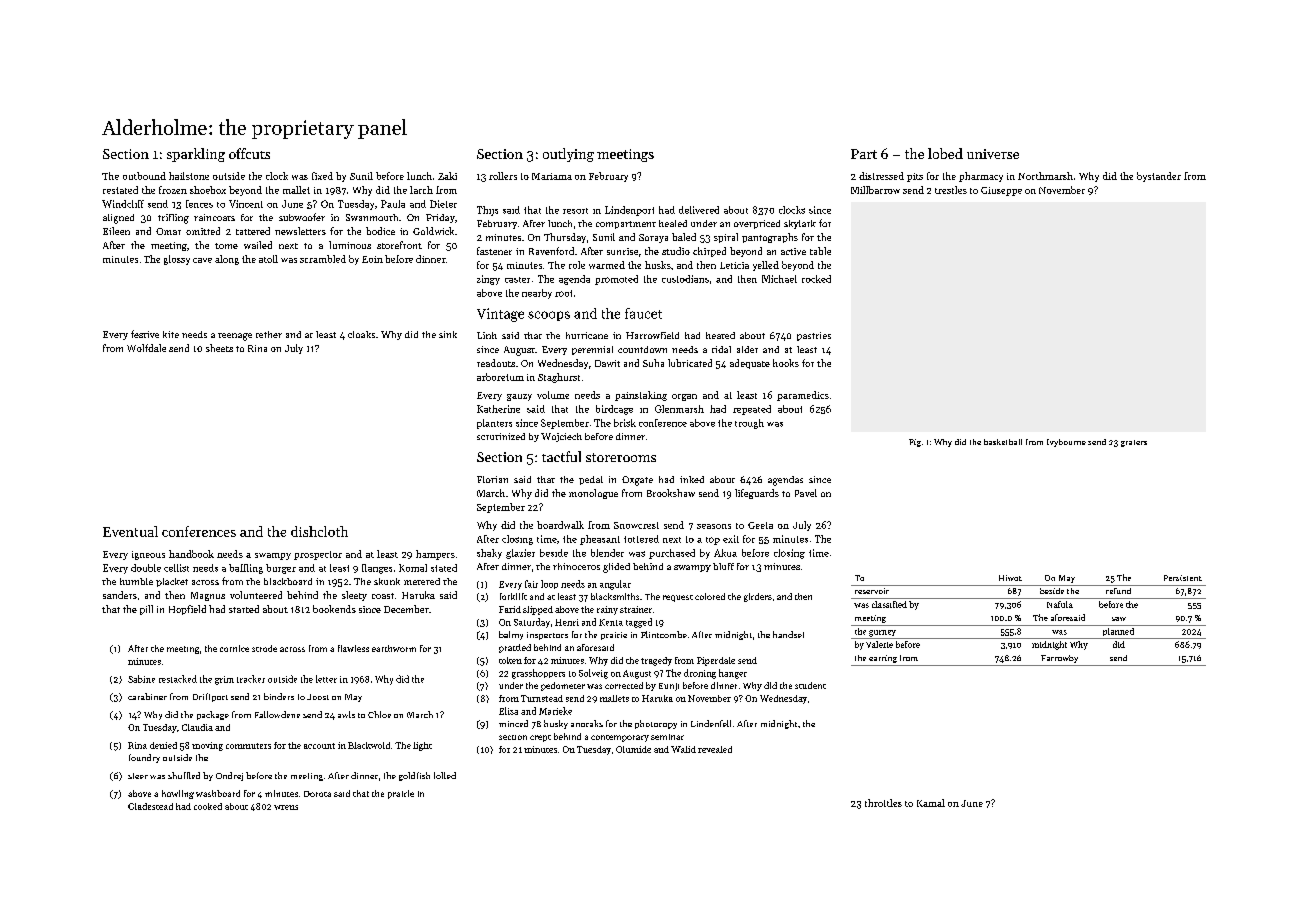 This image has height=924, width=1308. What do you see at coordinates (1066, 443) in the image?
I see `Ivybourne` at bounding box center [1066, 443].
